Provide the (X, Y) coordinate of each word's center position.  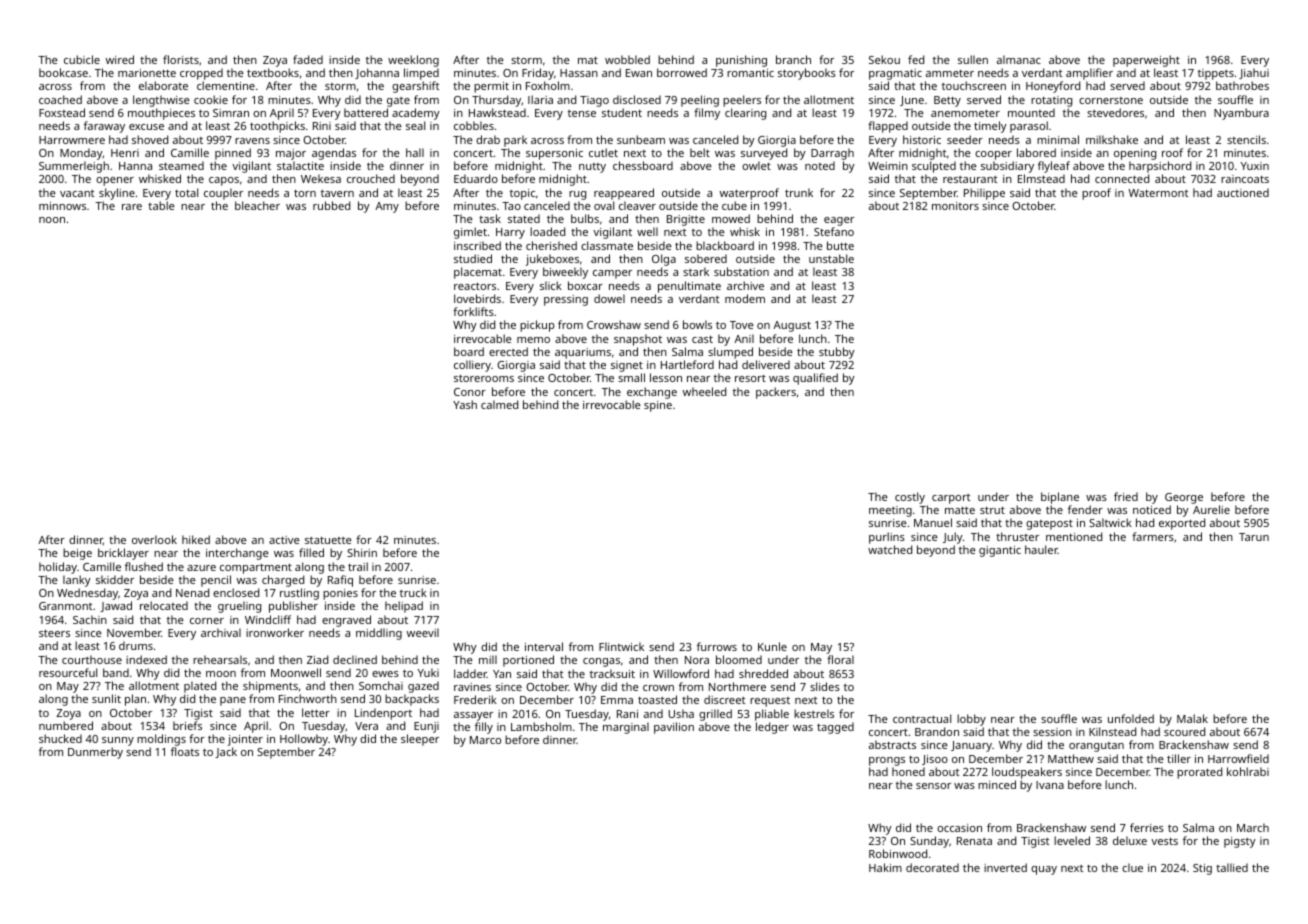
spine (658, 406)
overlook (154, 539)
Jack (226, 752)
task (490, 218)
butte (840, 245)
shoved (150, 139)
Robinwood (898, 853)
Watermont (1158, 193)
